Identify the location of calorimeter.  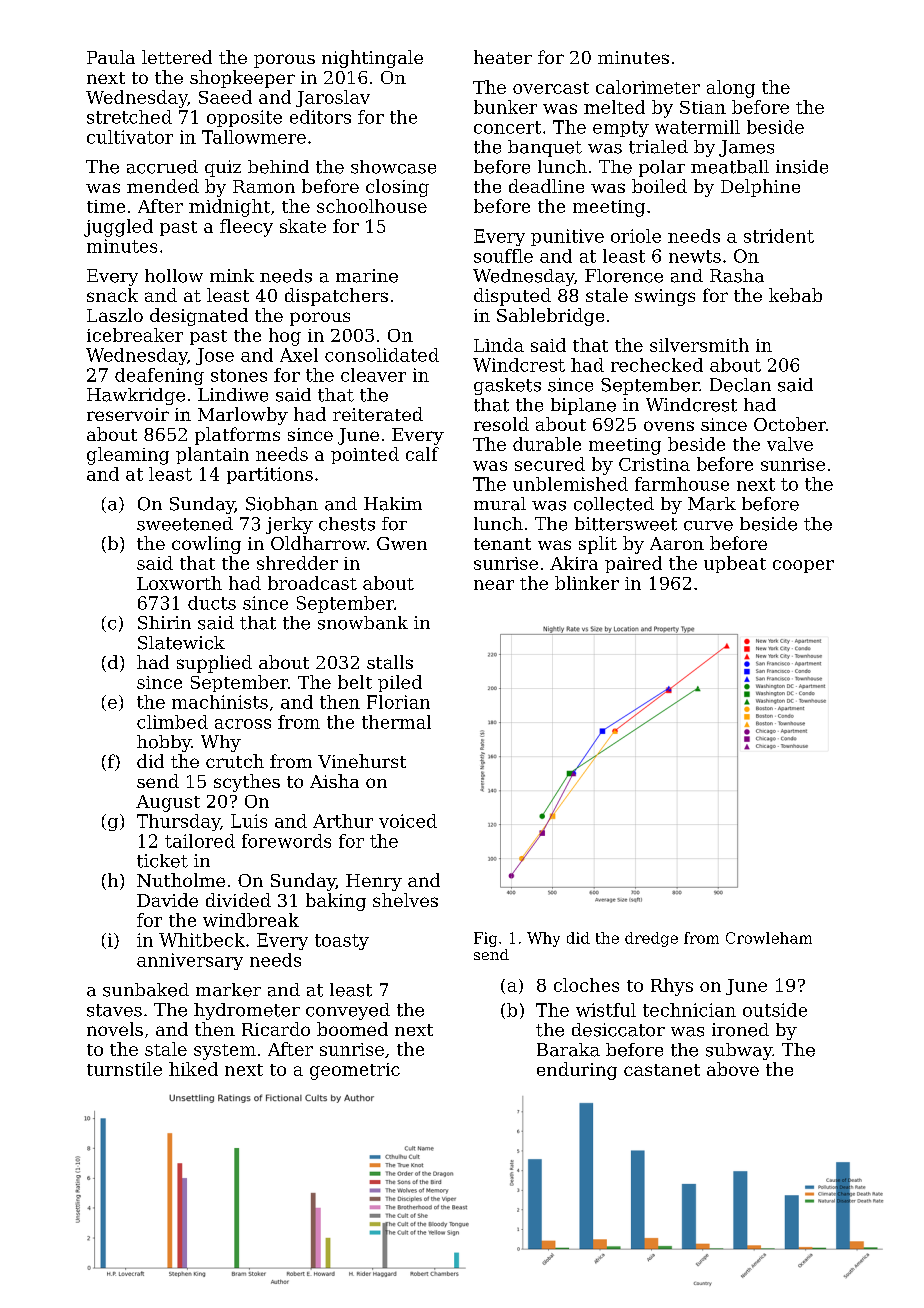
(648, 87).
